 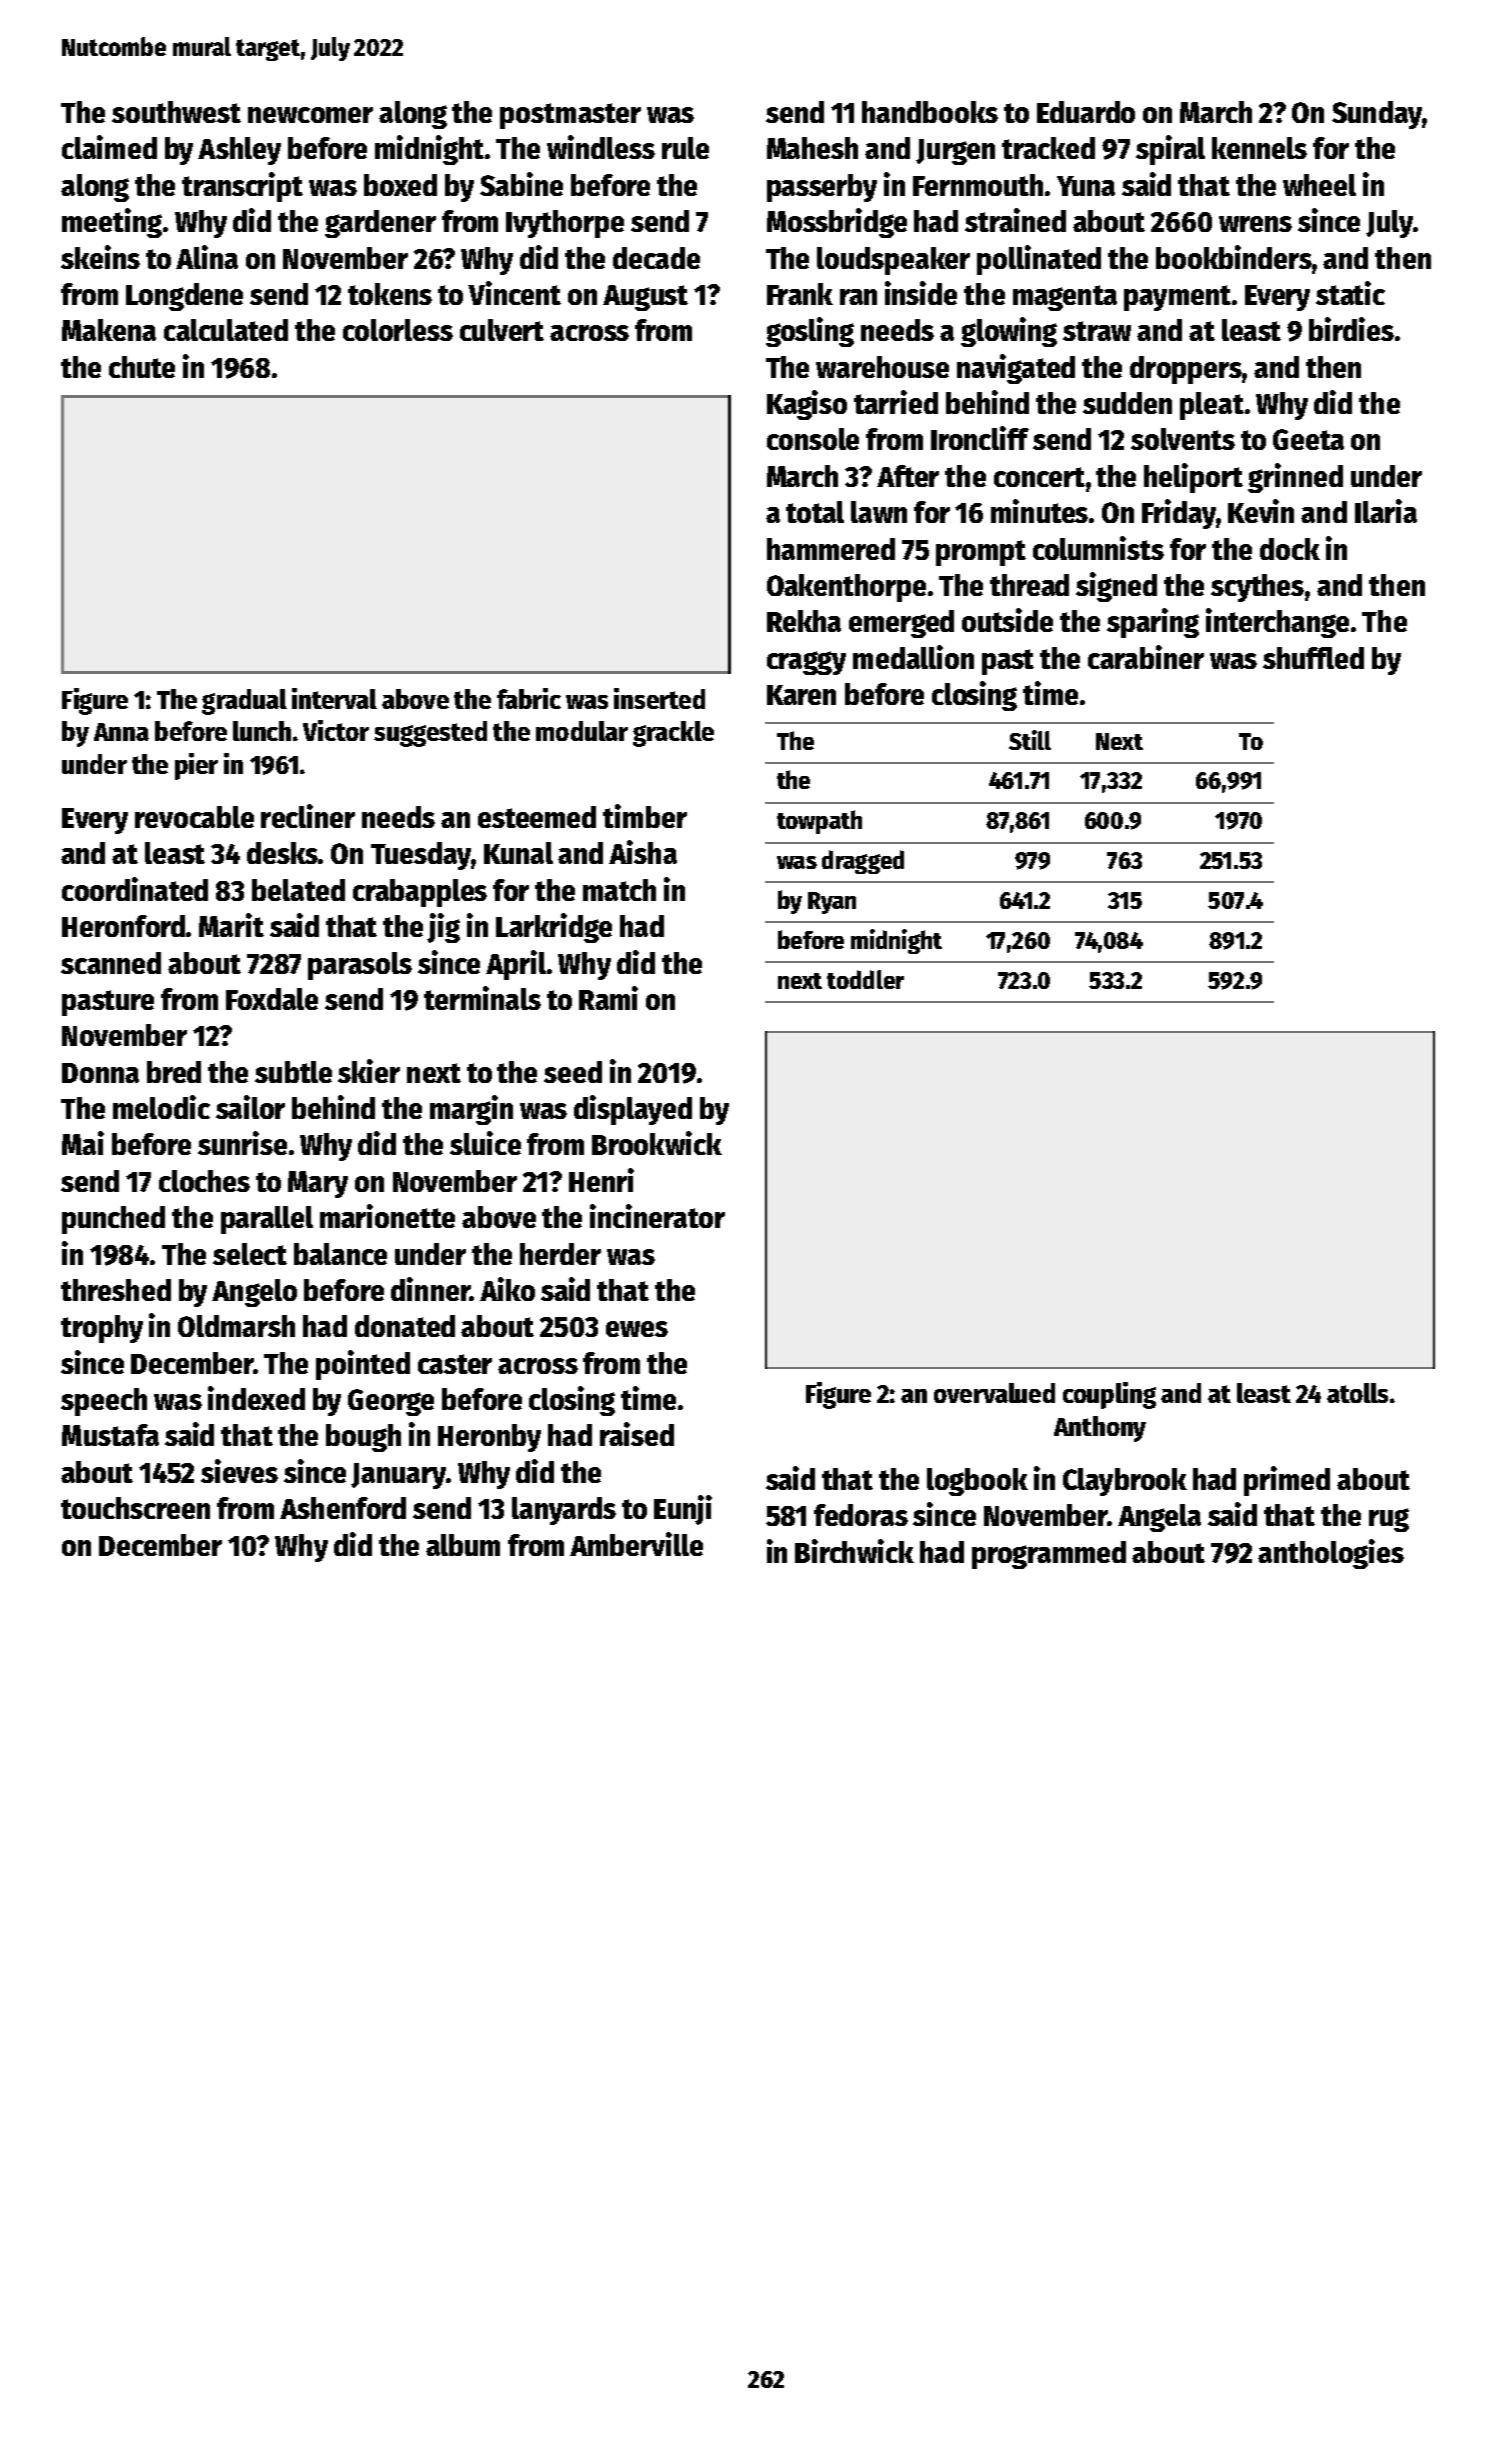 I want to click on Ashley, so click(x=239, y=151).
